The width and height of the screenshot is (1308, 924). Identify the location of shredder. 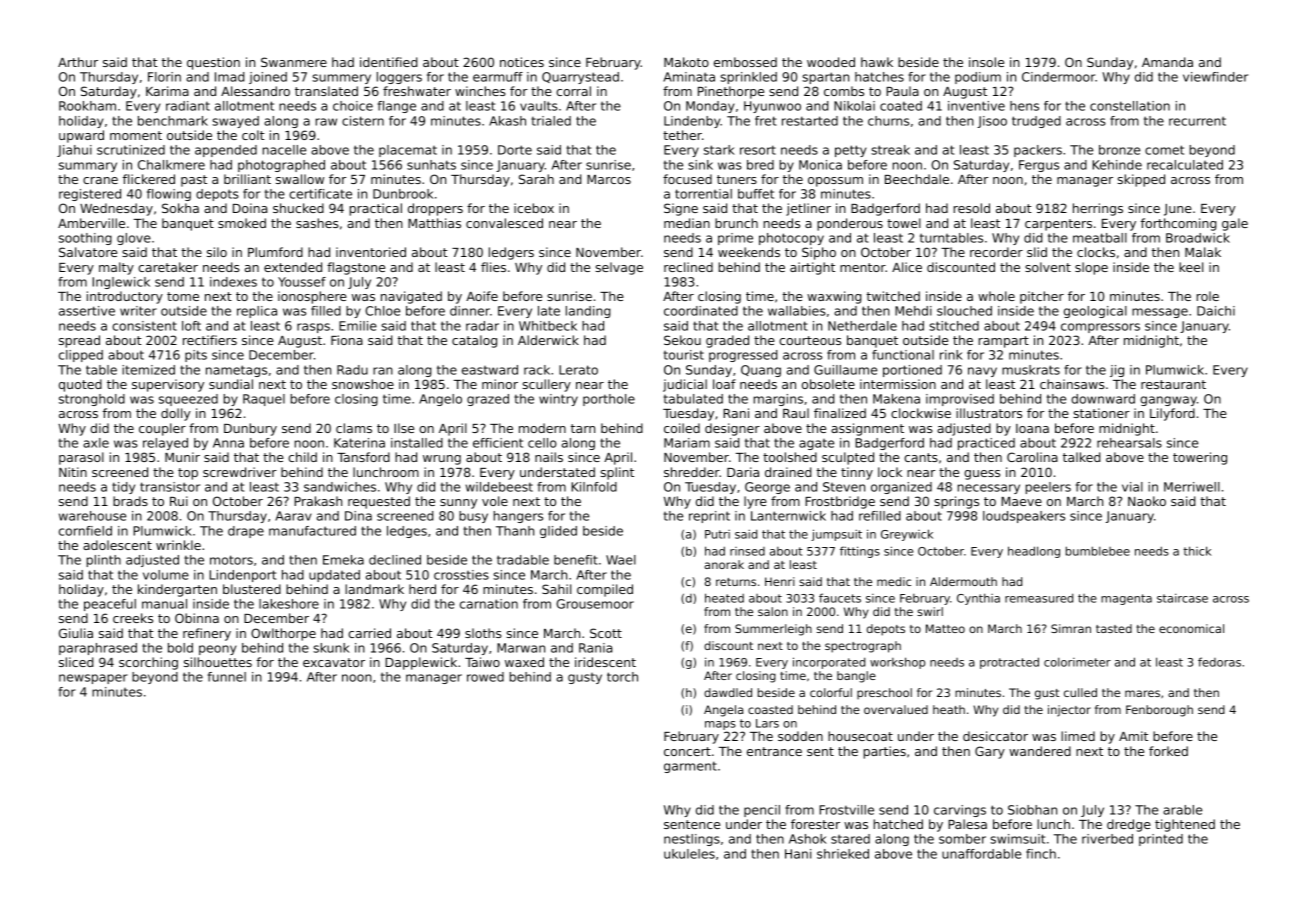
(692, 472).
